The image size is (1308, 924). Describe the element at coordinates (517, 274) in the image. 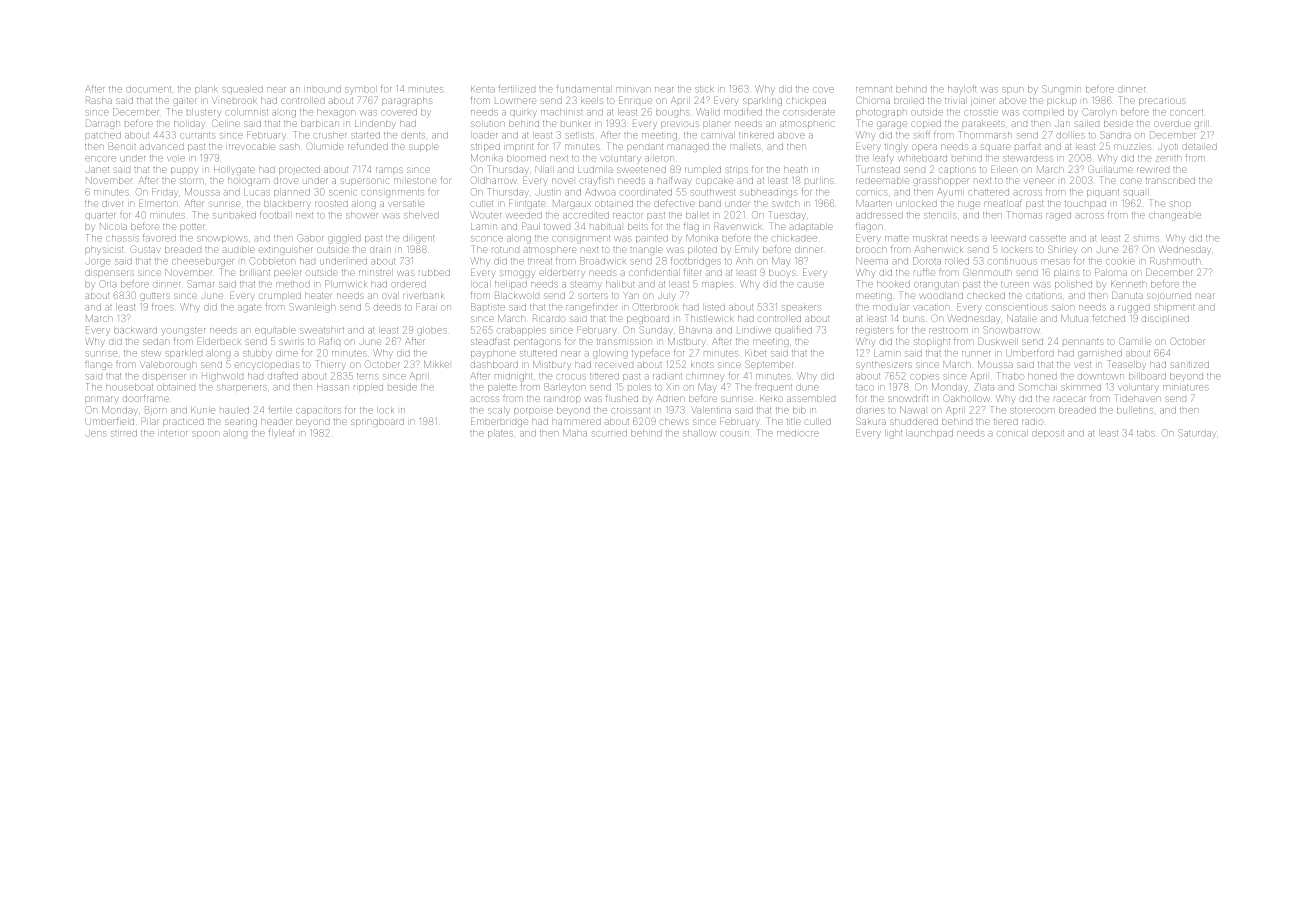

I see `smoggy` at that location.
